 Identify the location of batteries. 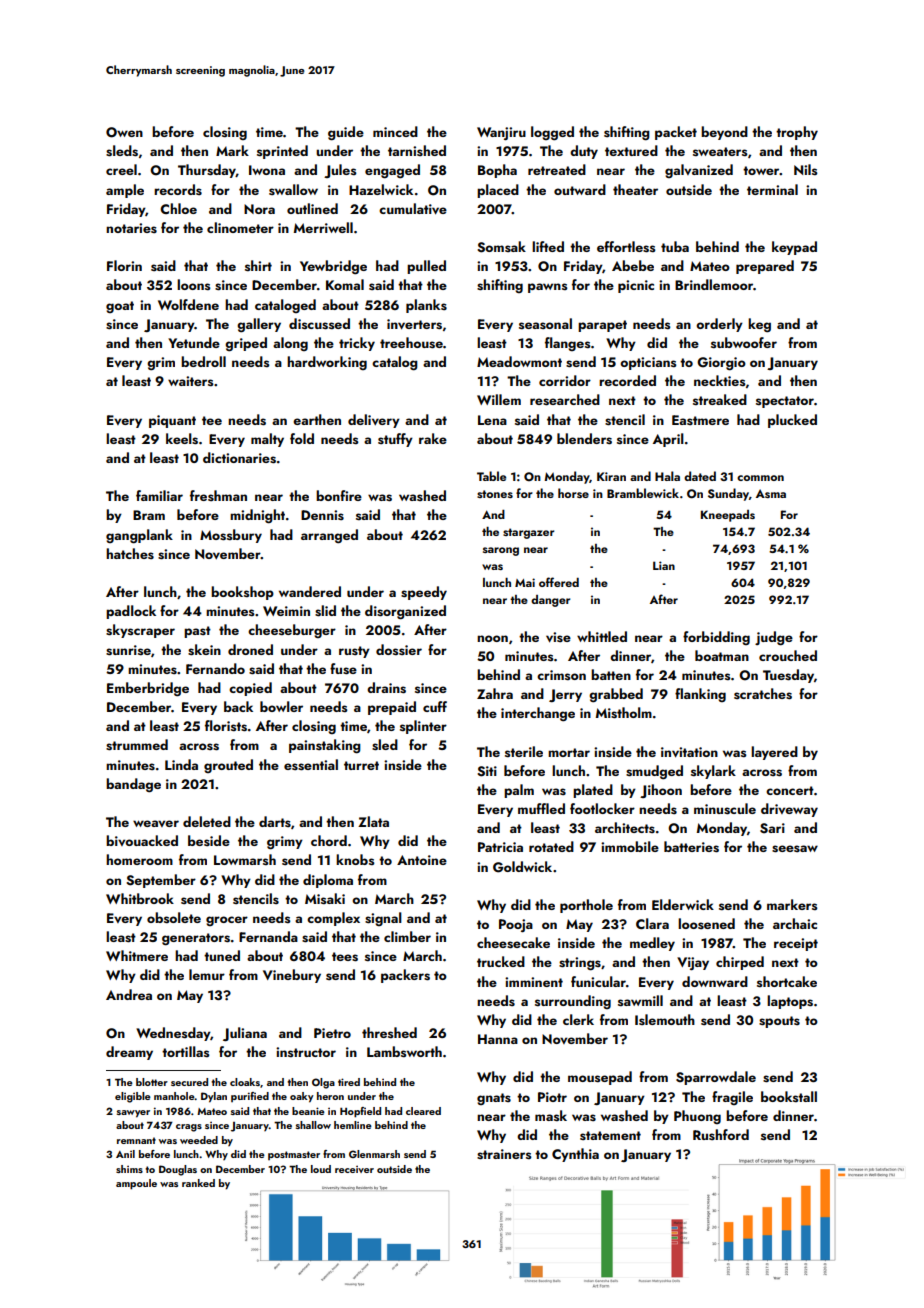
(691, 847).
